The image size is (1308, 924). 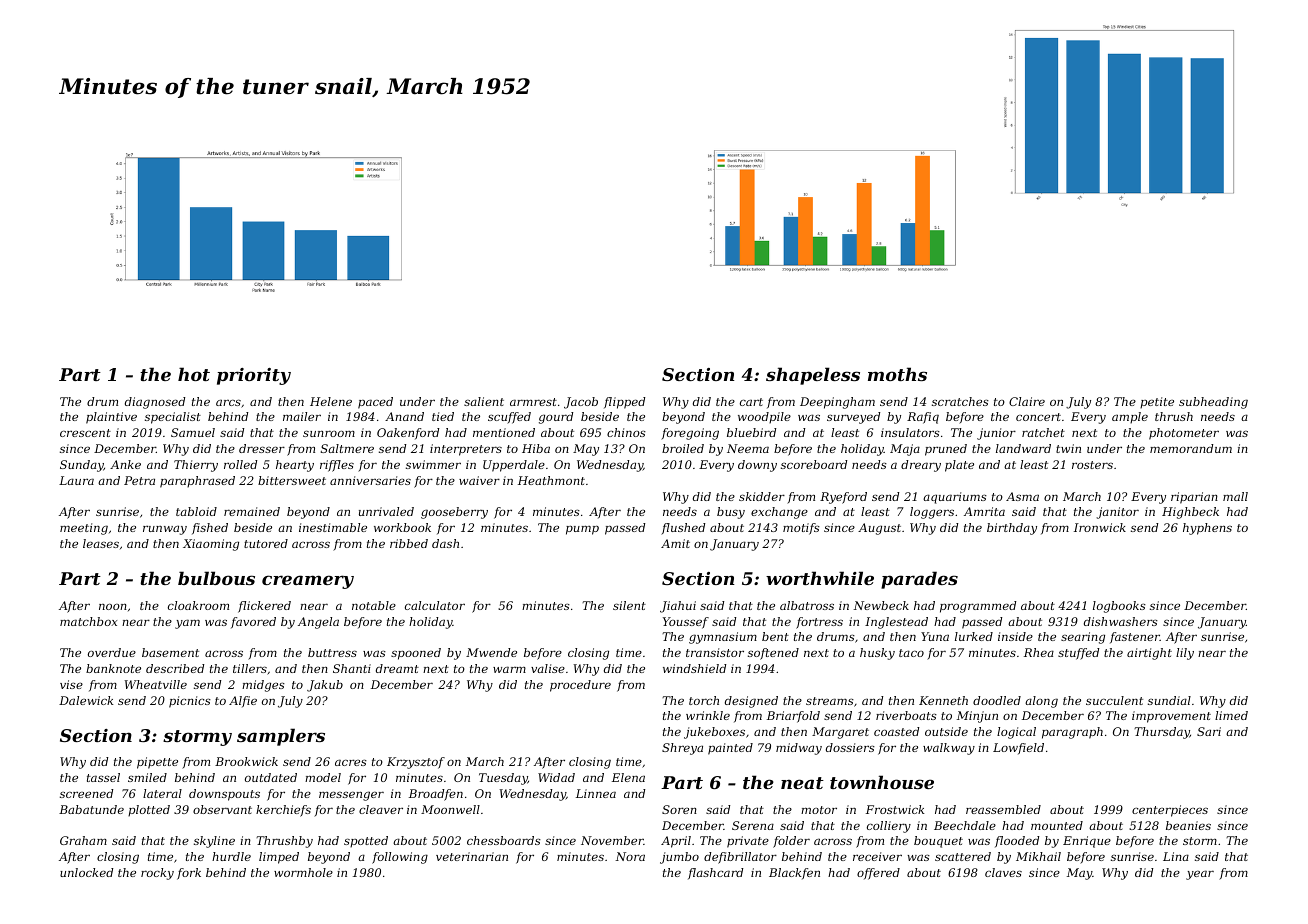 What do you see at coordinates (189, 874) in the screenshot?
I see `fork` at bounding box center [189, 874].
